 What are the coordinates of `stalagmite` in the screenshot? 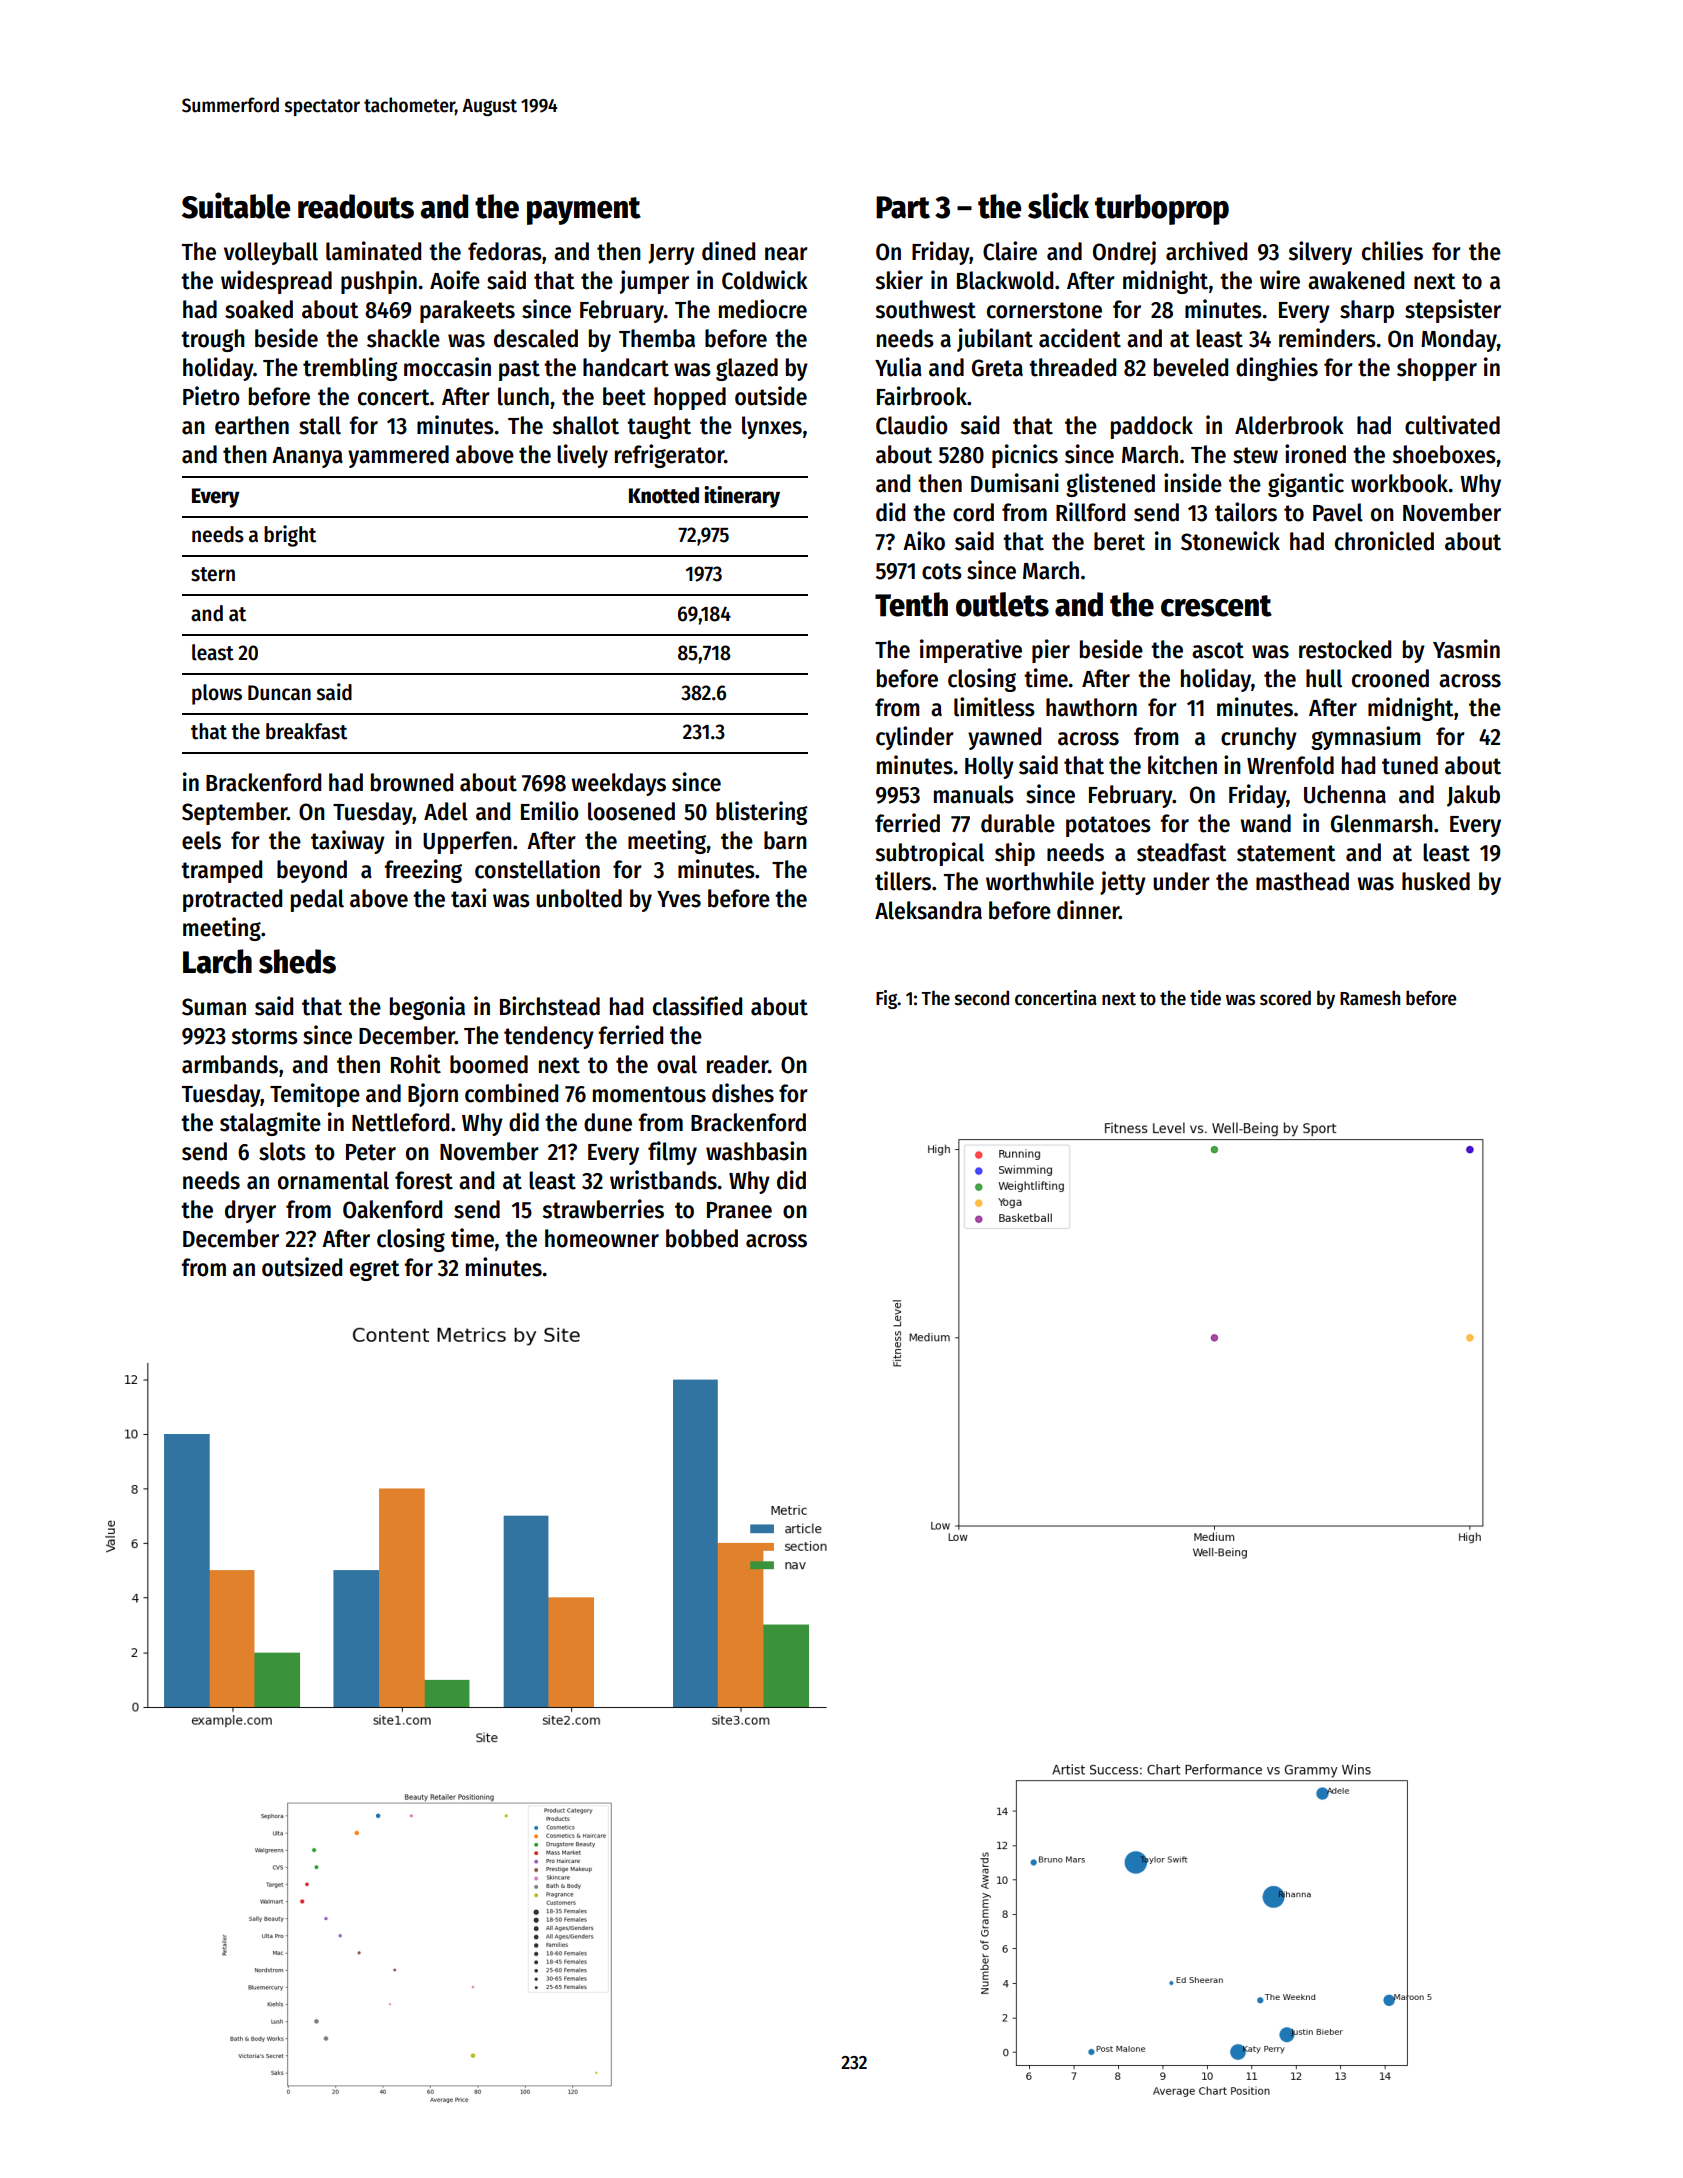 It's located at (270, 1124).
